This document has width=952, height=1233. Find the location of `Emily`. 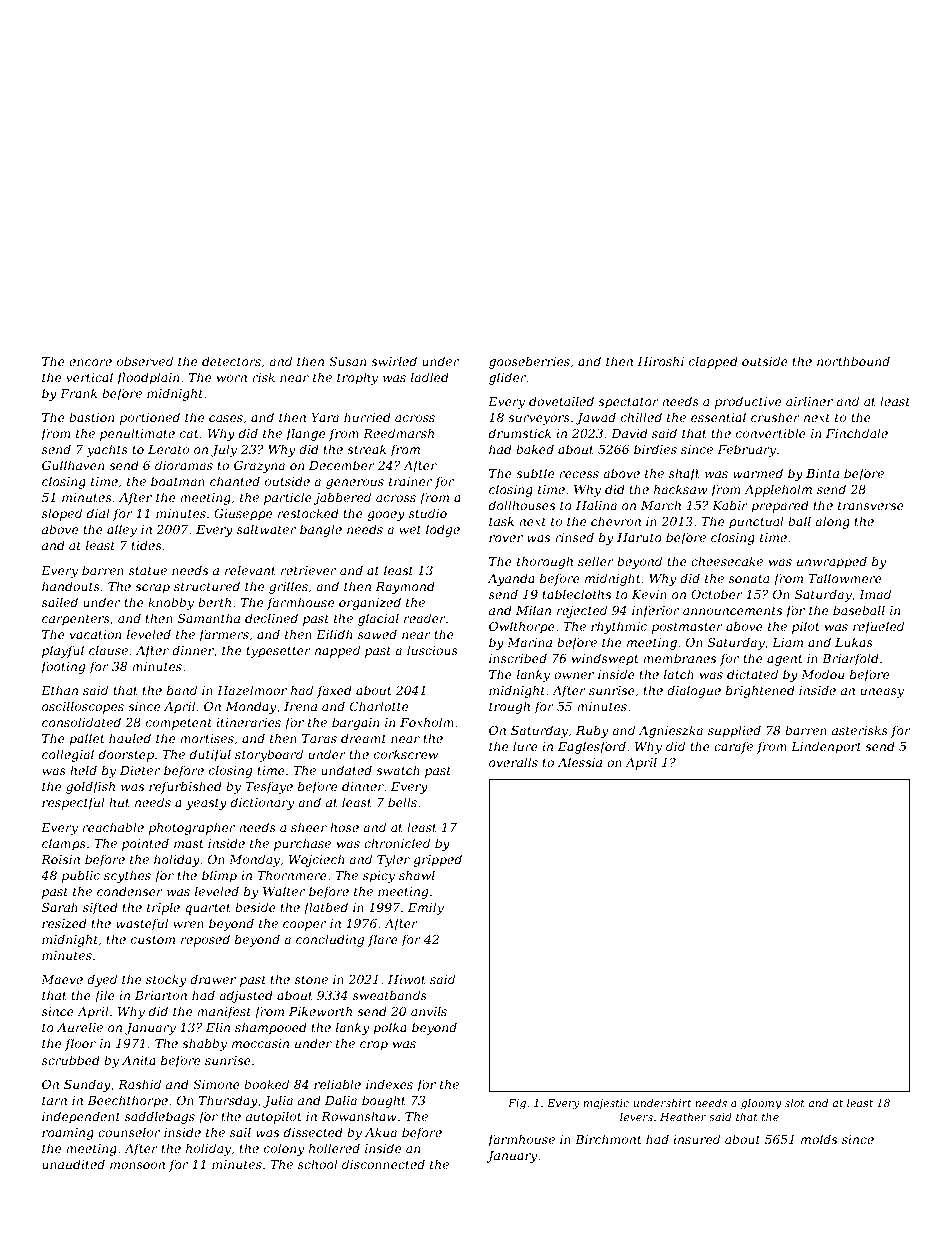

Emily is located at coordinates (426, 908).
